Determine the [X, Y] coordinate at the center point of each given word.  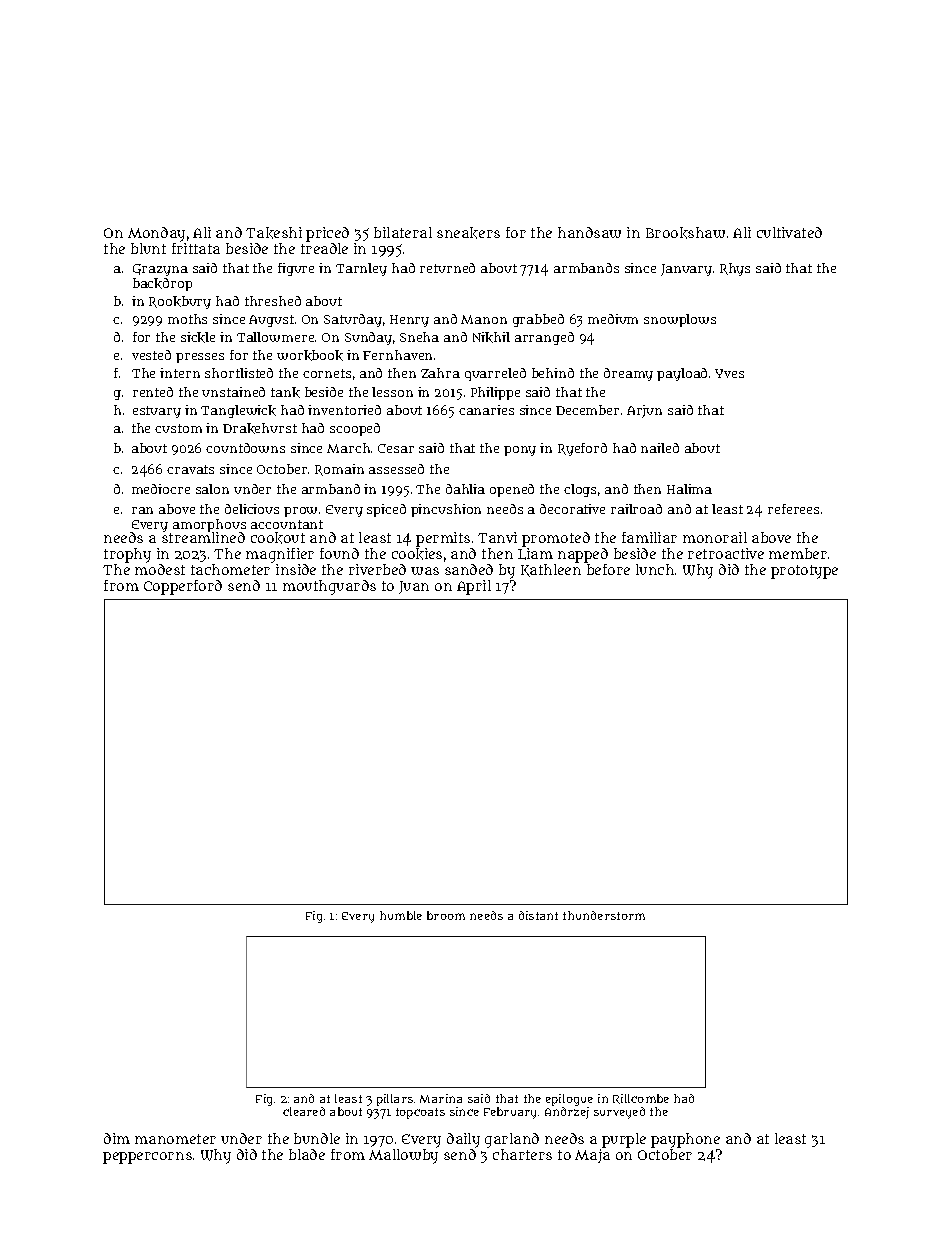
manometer [175, 1139]
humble [401, 915]
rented [153, 392]
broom [446, 915]
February [510, 1113]
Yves [729, 373]
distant [538, 915]
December [587, 410]
